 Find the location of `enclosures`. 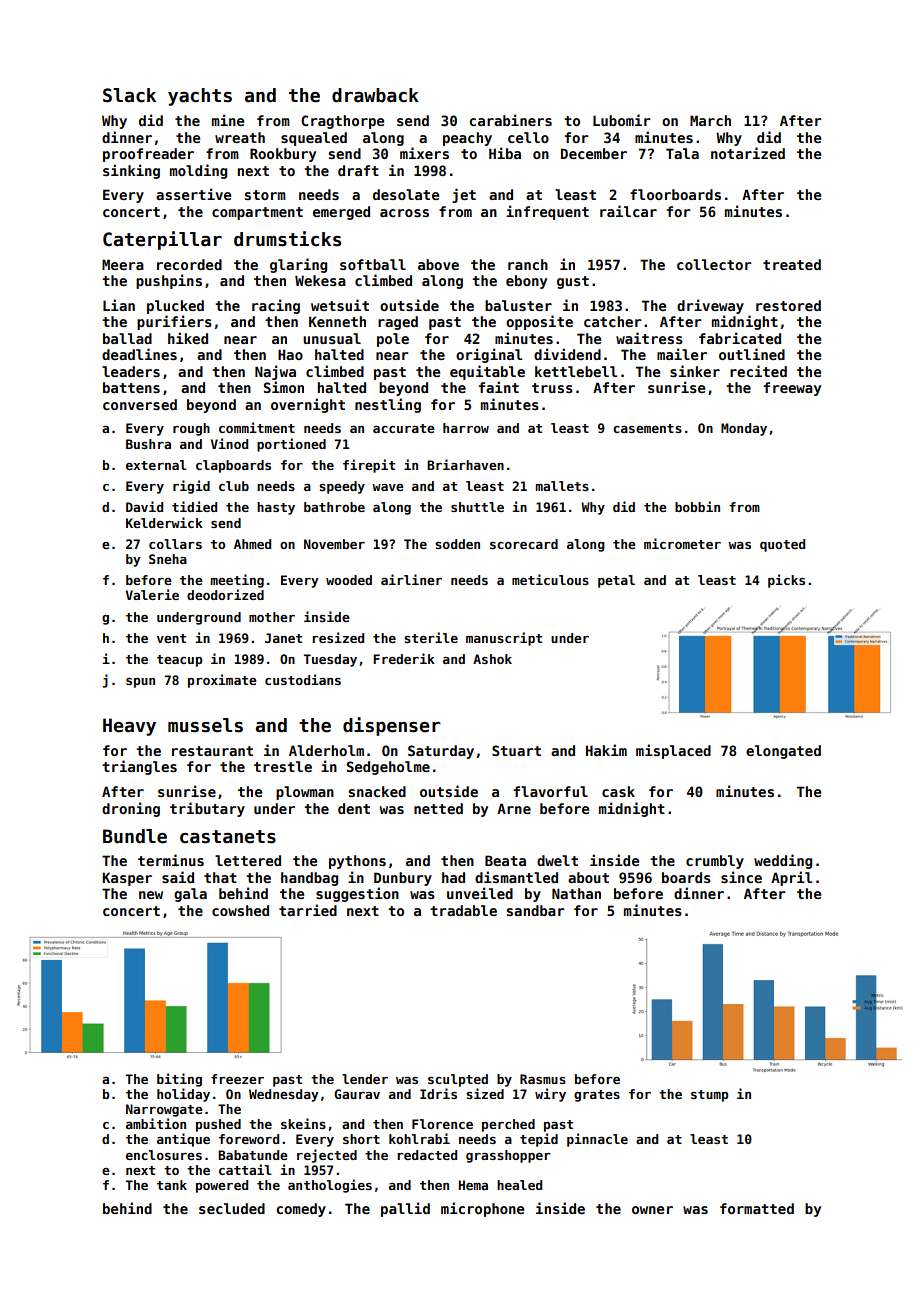

enclosures is located at coordinates (164, 1155).
